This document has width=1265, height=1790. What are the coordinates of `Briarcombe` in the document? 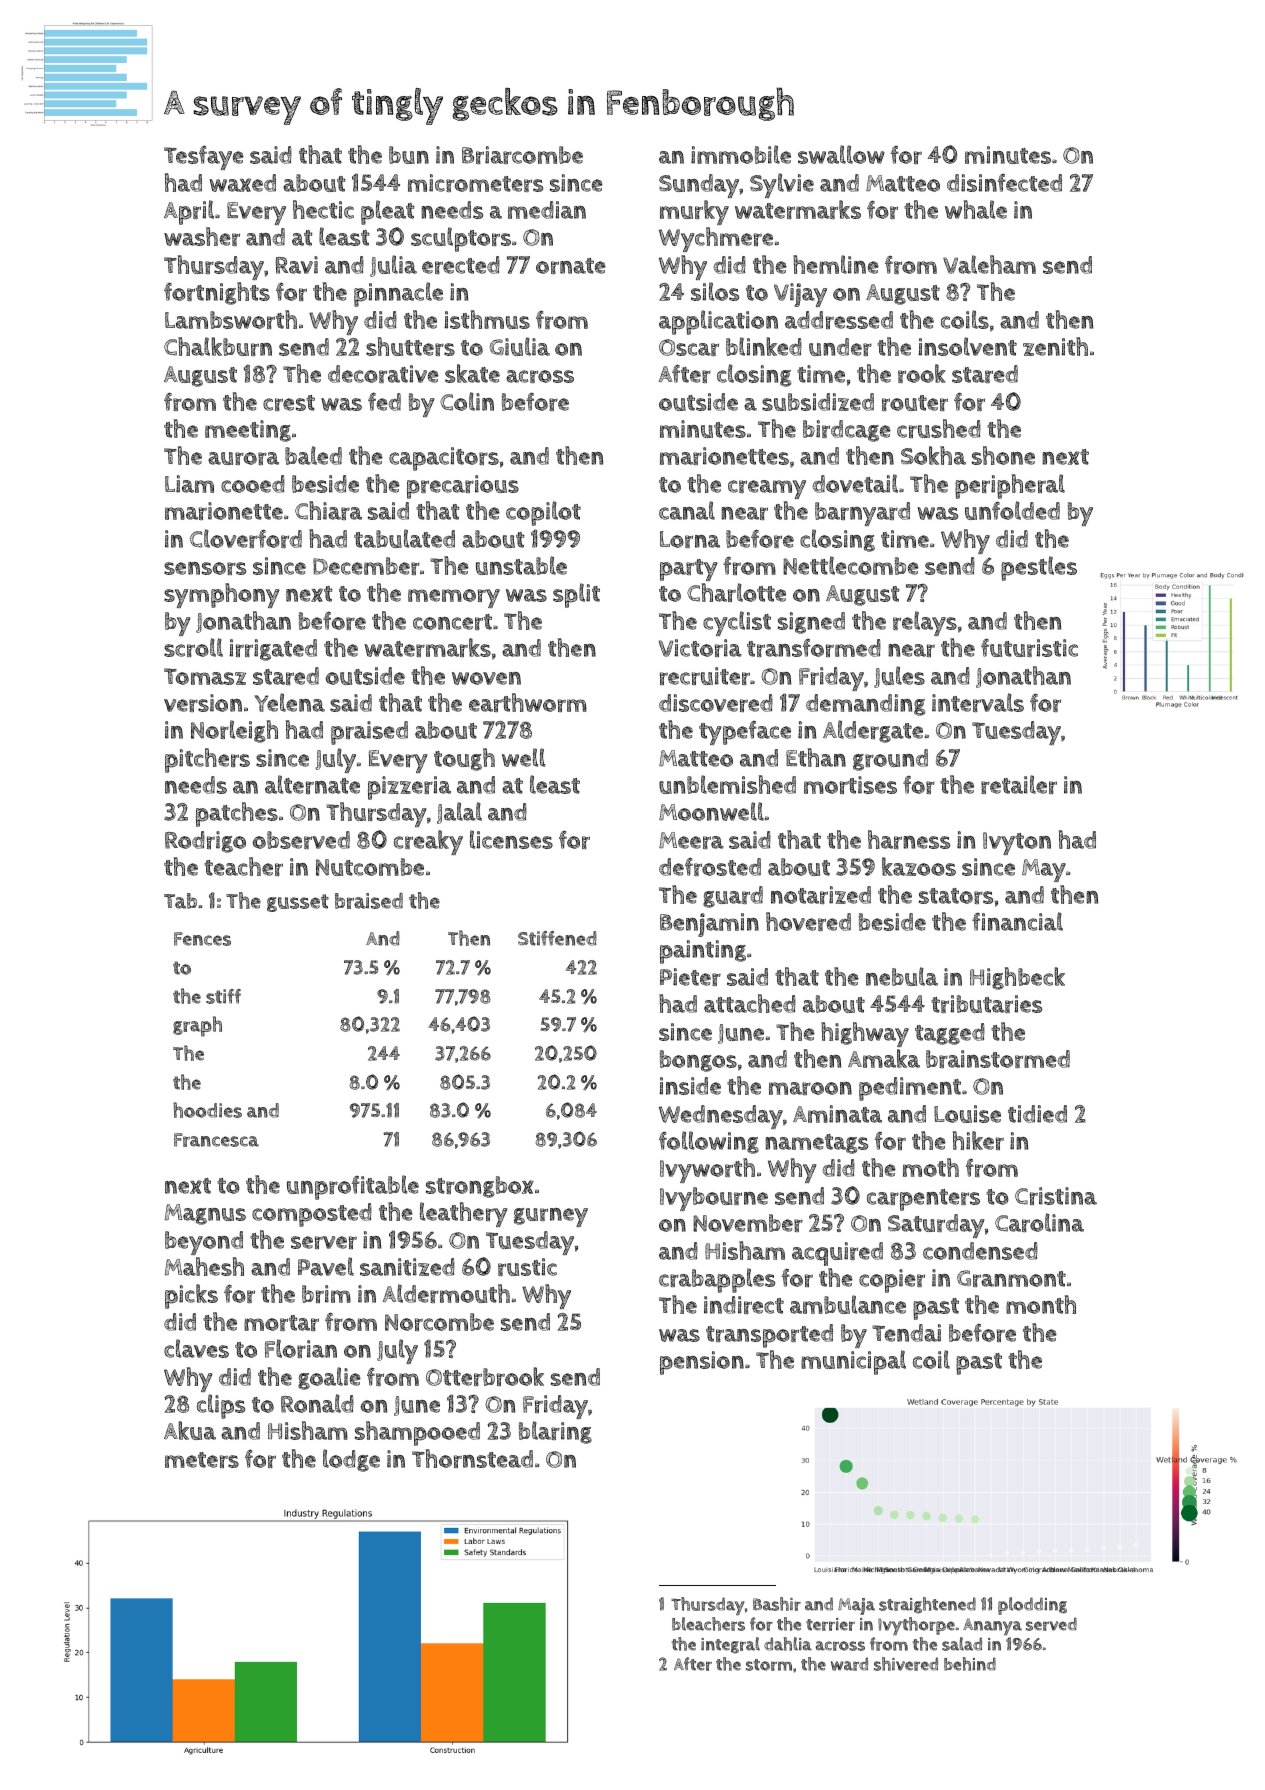 It's located at (522, 155).
